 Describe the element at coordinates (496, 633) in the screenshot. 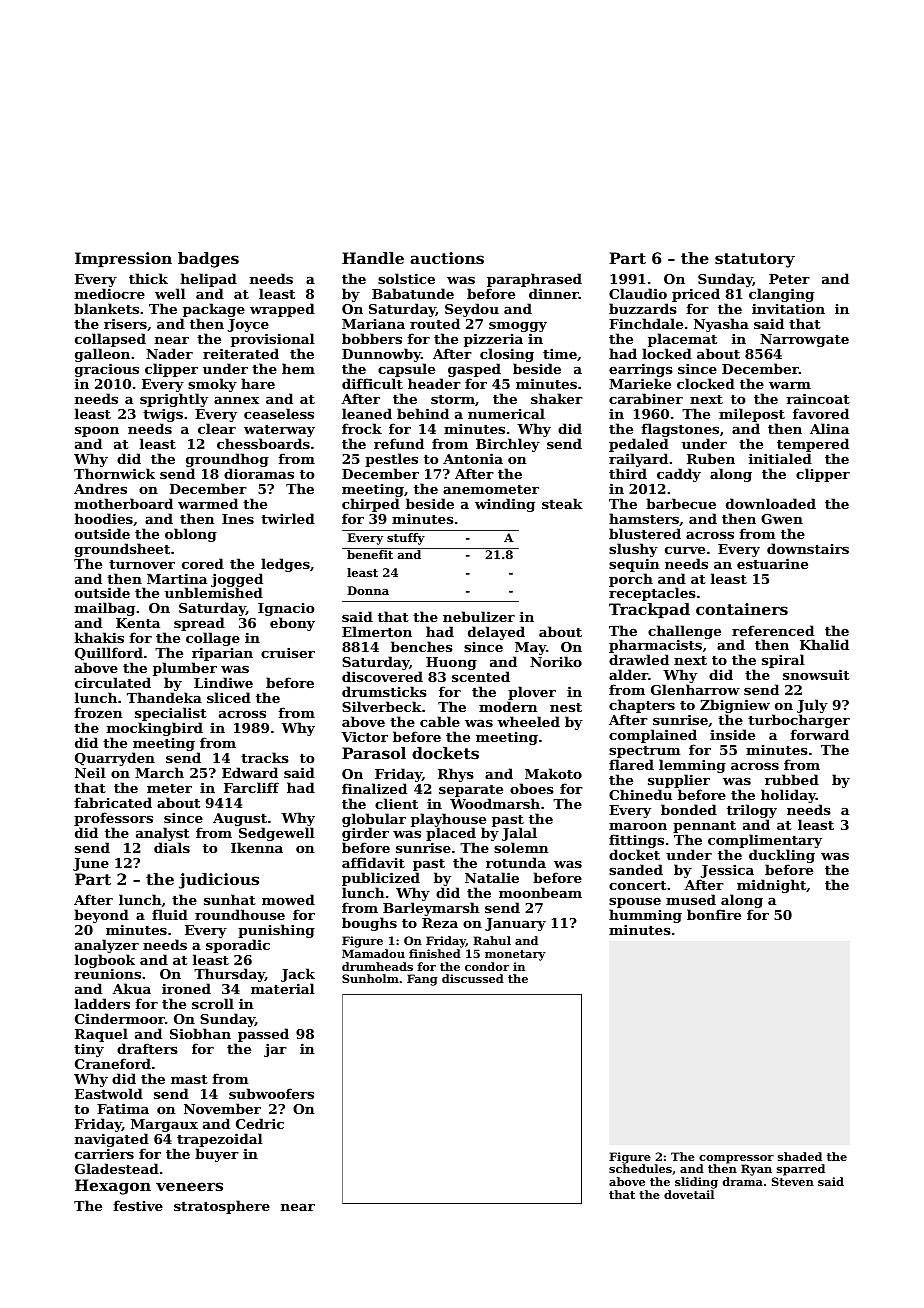

I see `delayed` at that location.
